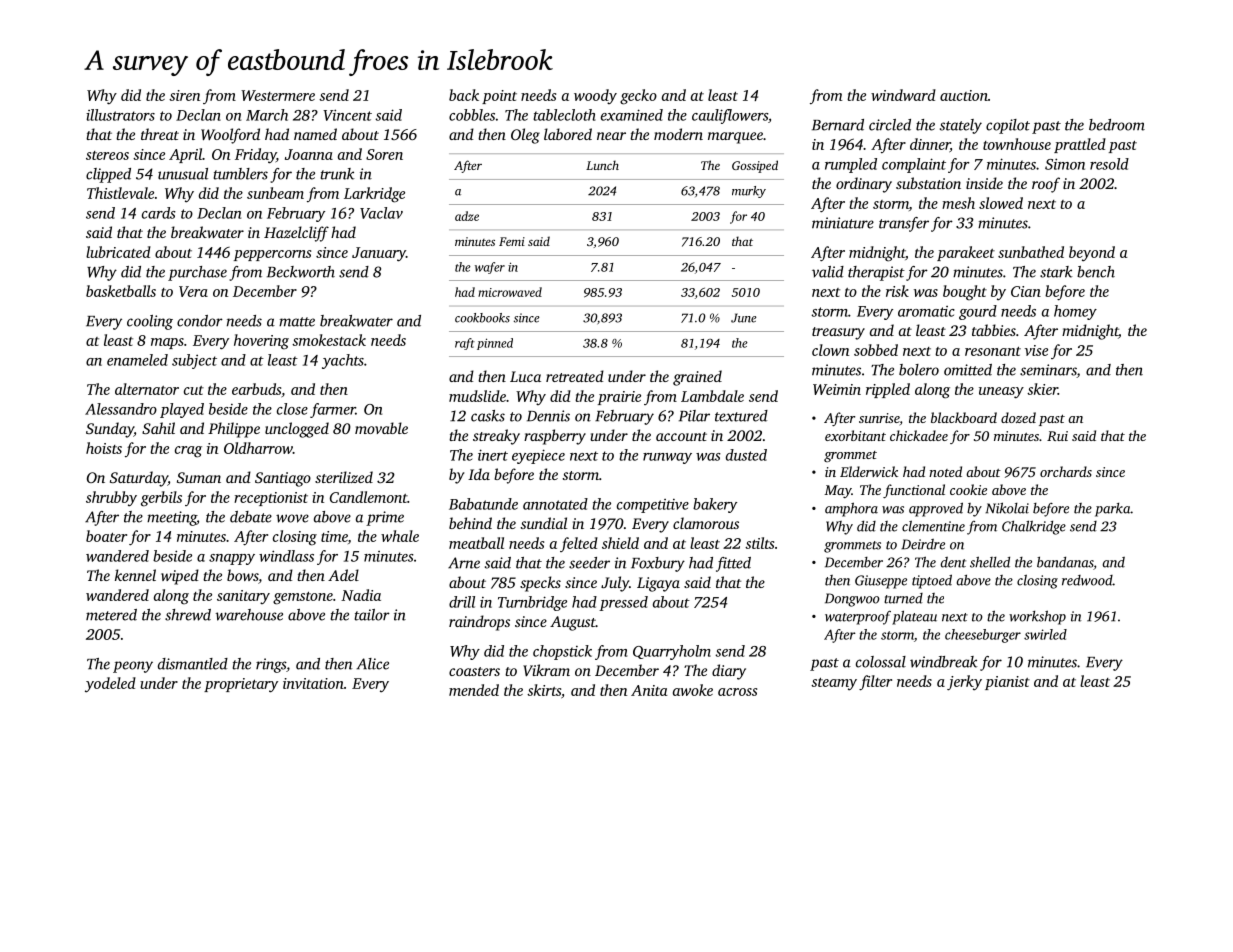 Image resolution: width=1233 pixels, height=952 pixels. What do you see at coordinates (693, 690) in the document?
I see `awoke` at bounding box center [693, 690].
